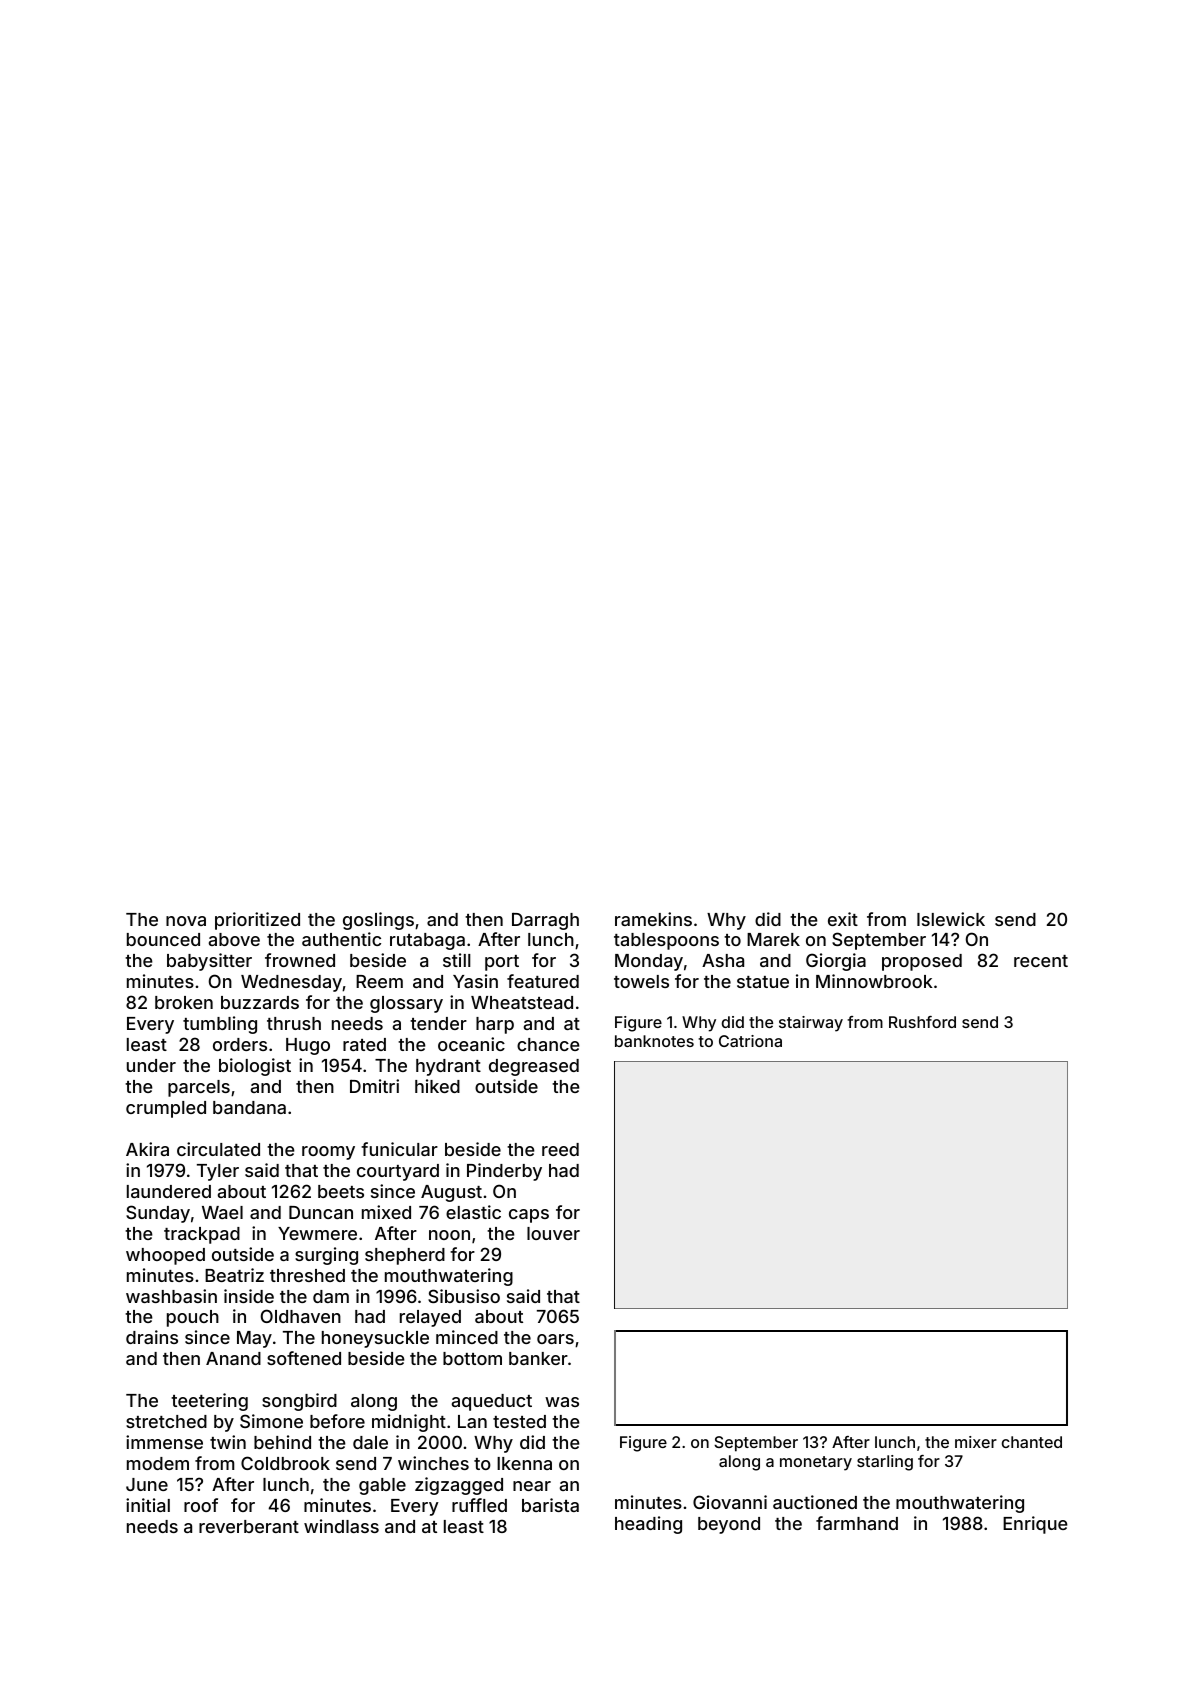 This screenshot has width=1194, height=1689. What do you see at coordinates (750, 1041) in the screenshot?
I see `Catriona` at bounding box center [750, 1041].
